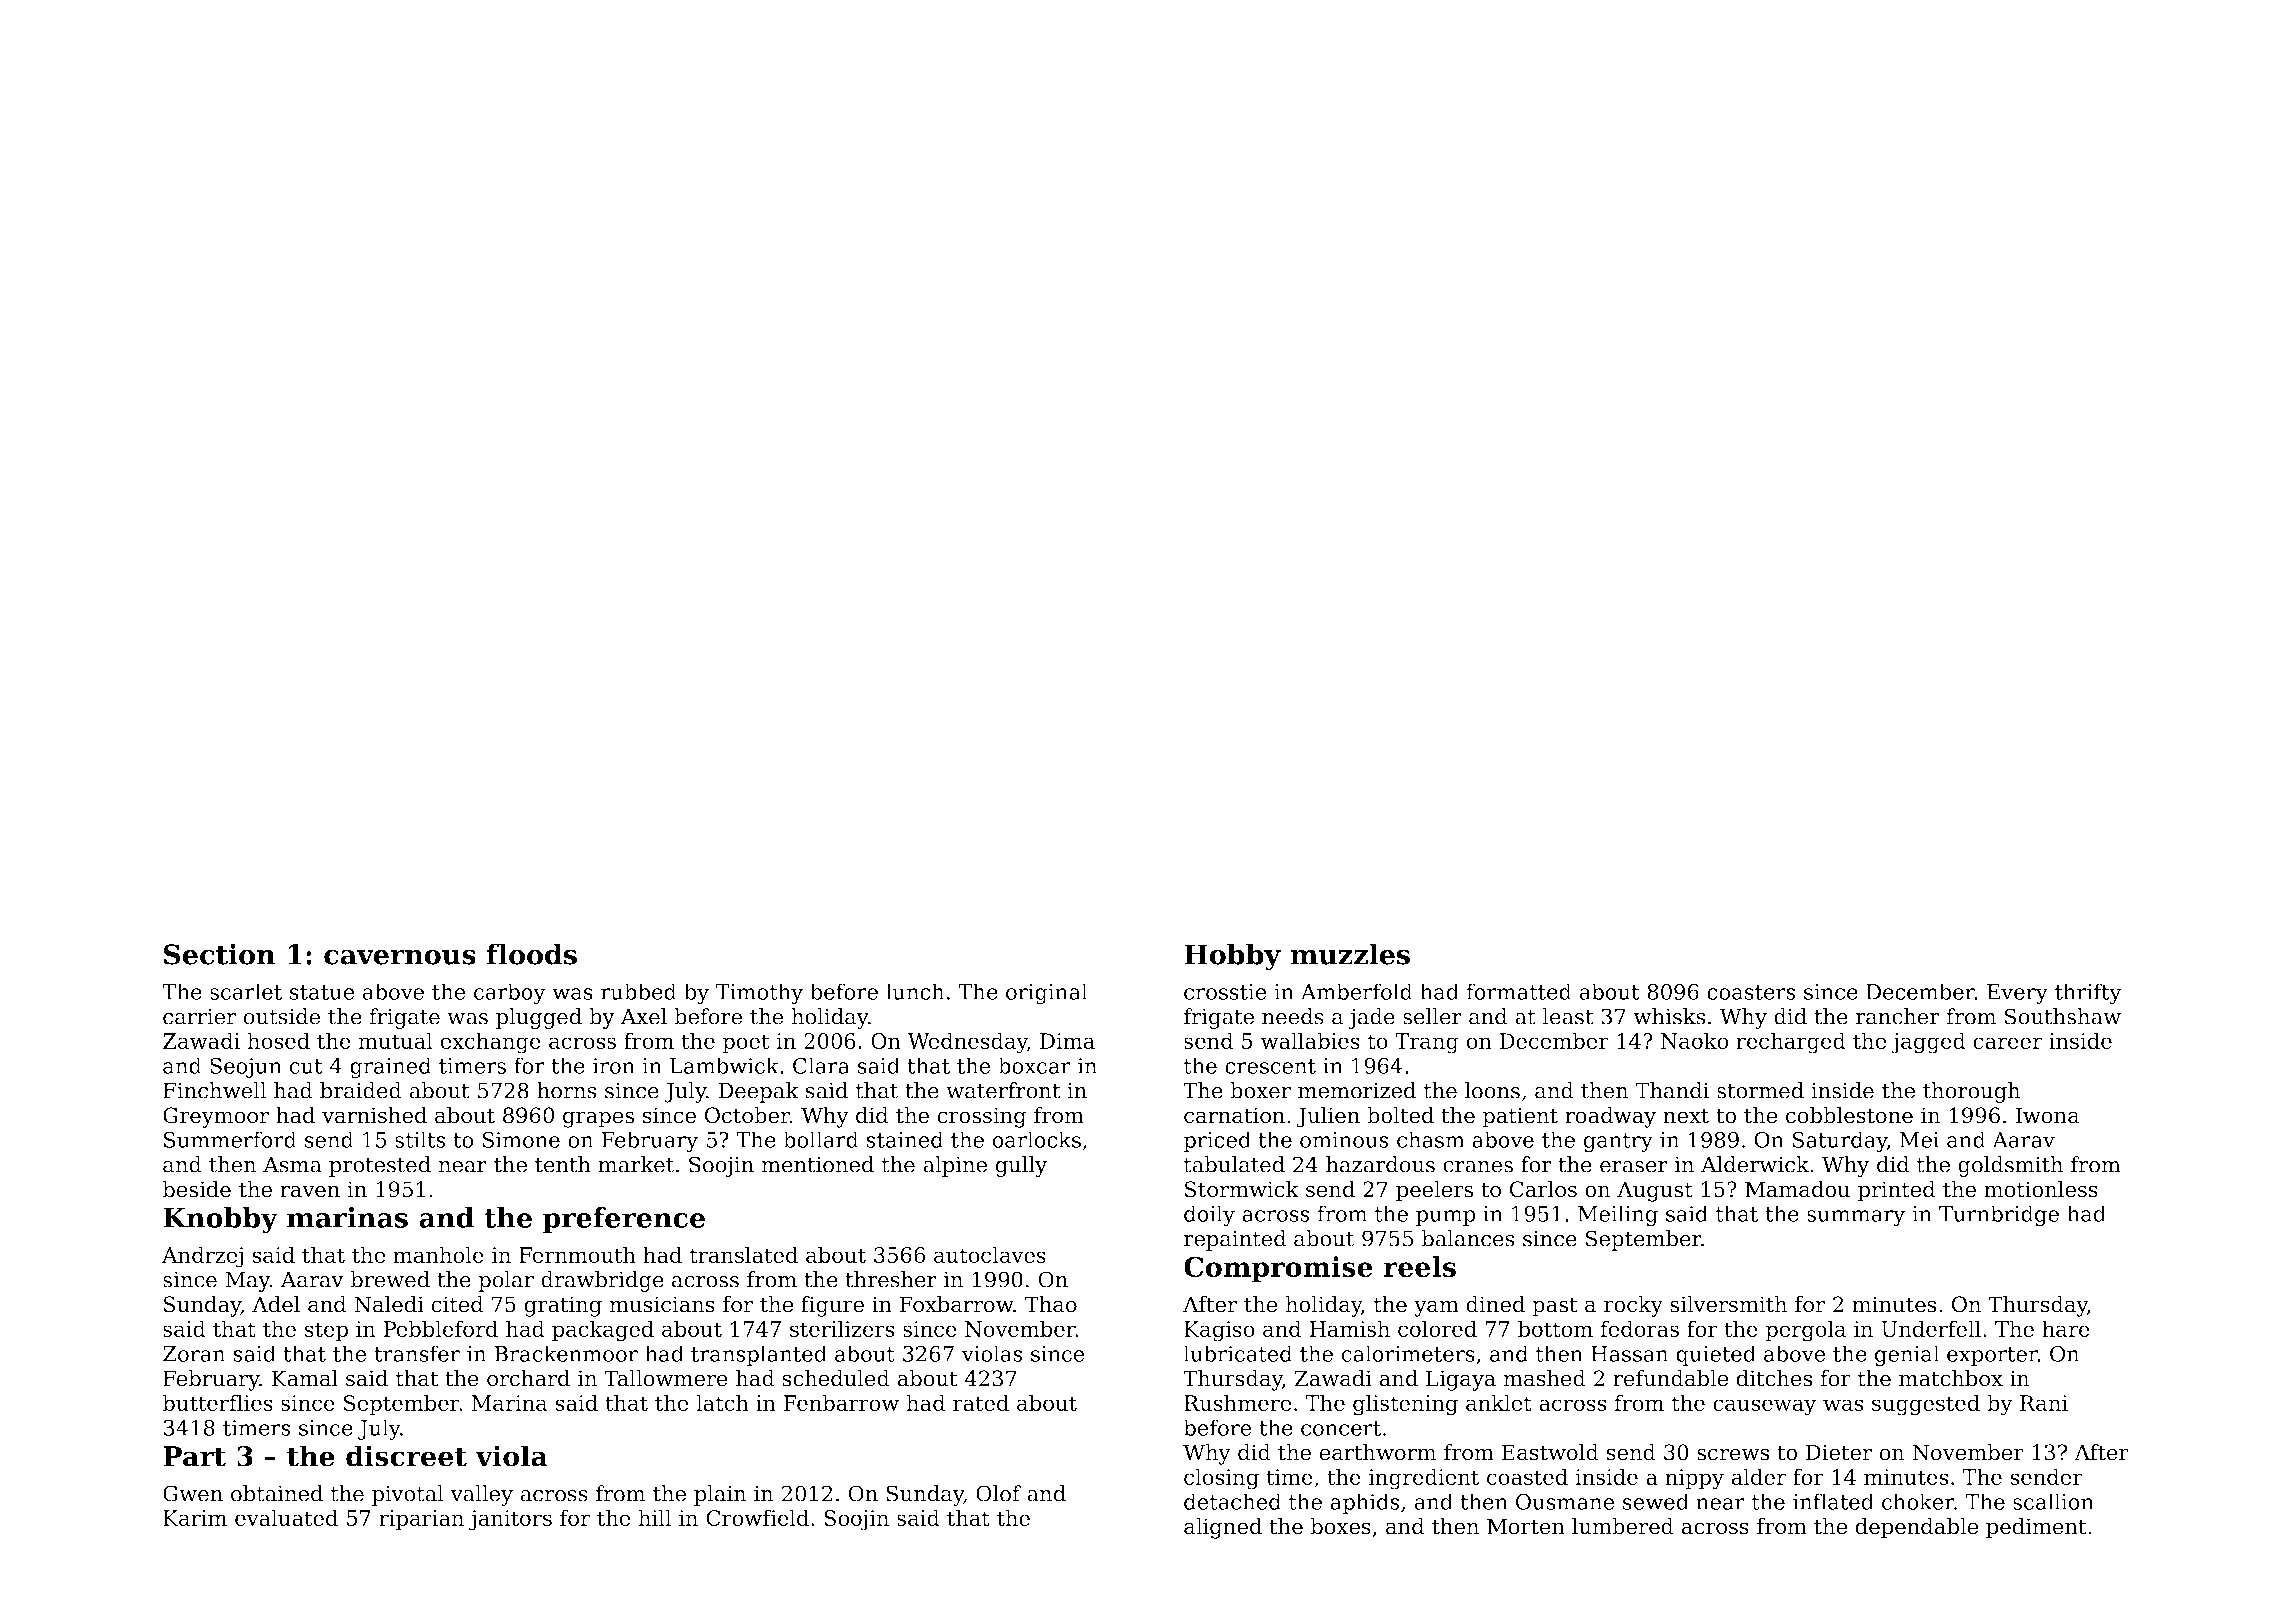  I want to click on Deepak, so click(758, 1092).
